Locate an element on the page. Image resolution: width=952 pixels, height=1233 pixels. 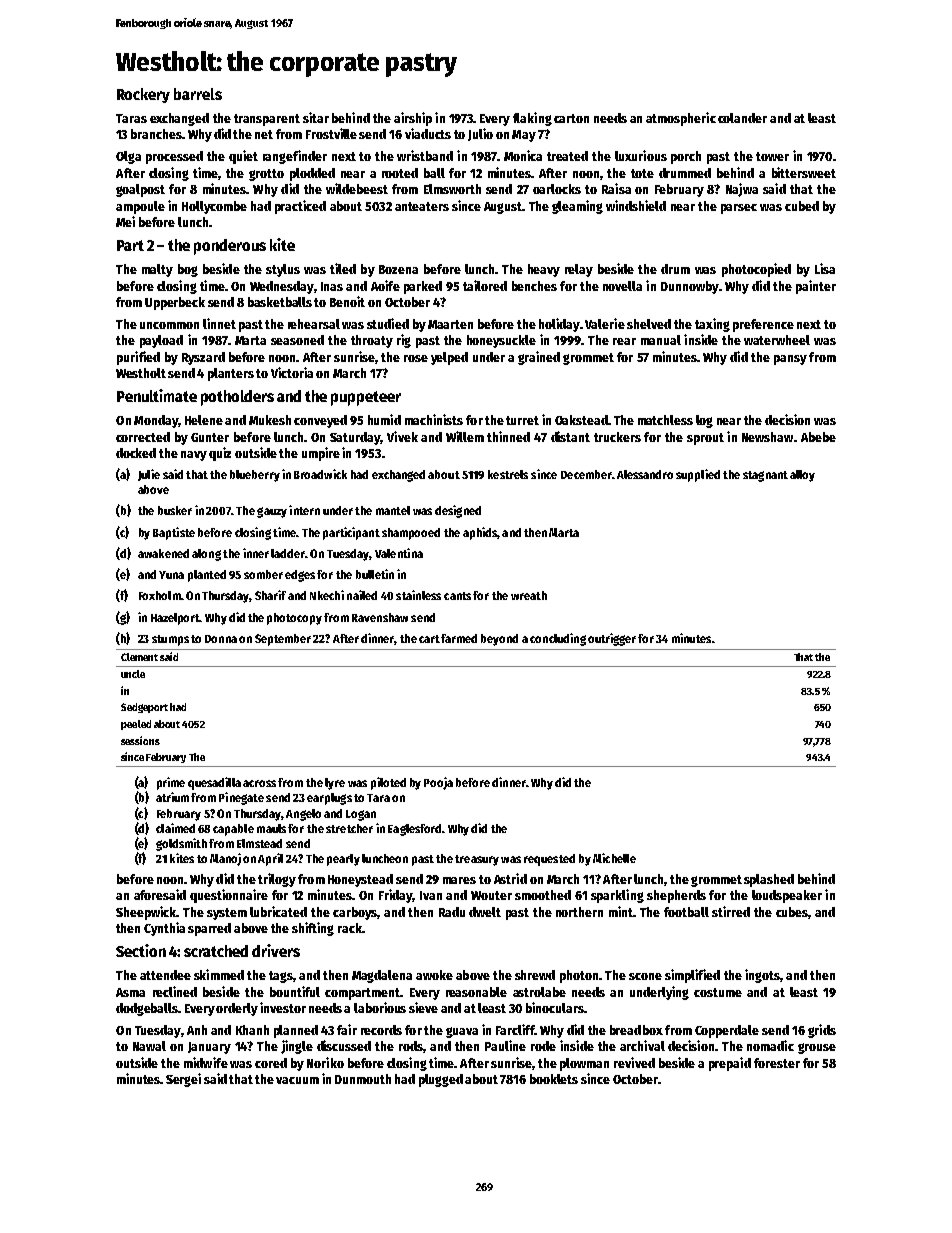
Alessandro is located at coordinates (645, 474).
